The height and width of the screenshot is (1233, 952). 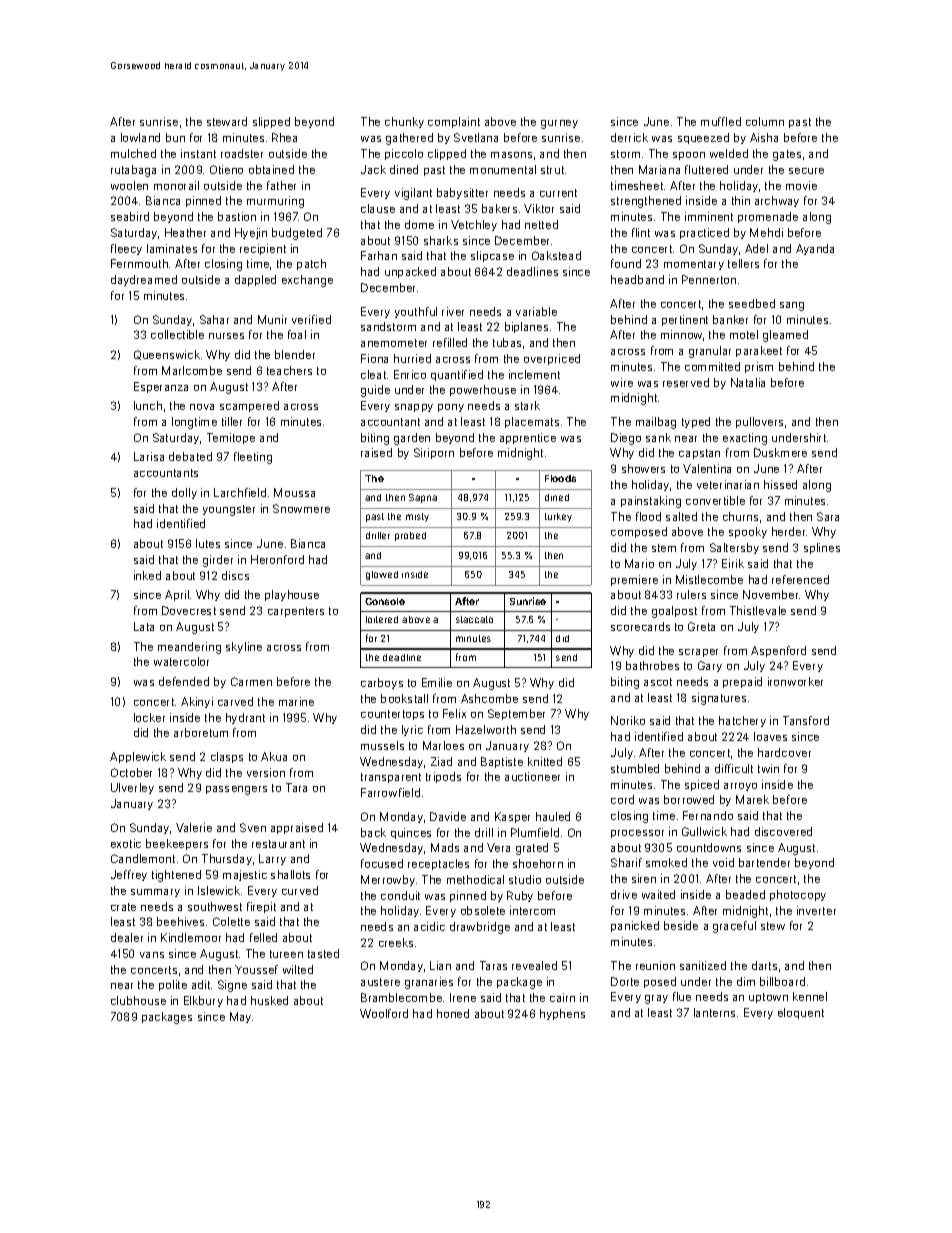 What do you see at coordinates (214, 319) in the screenshot?
I see `Sahar` at bounding box center [214, 319].
